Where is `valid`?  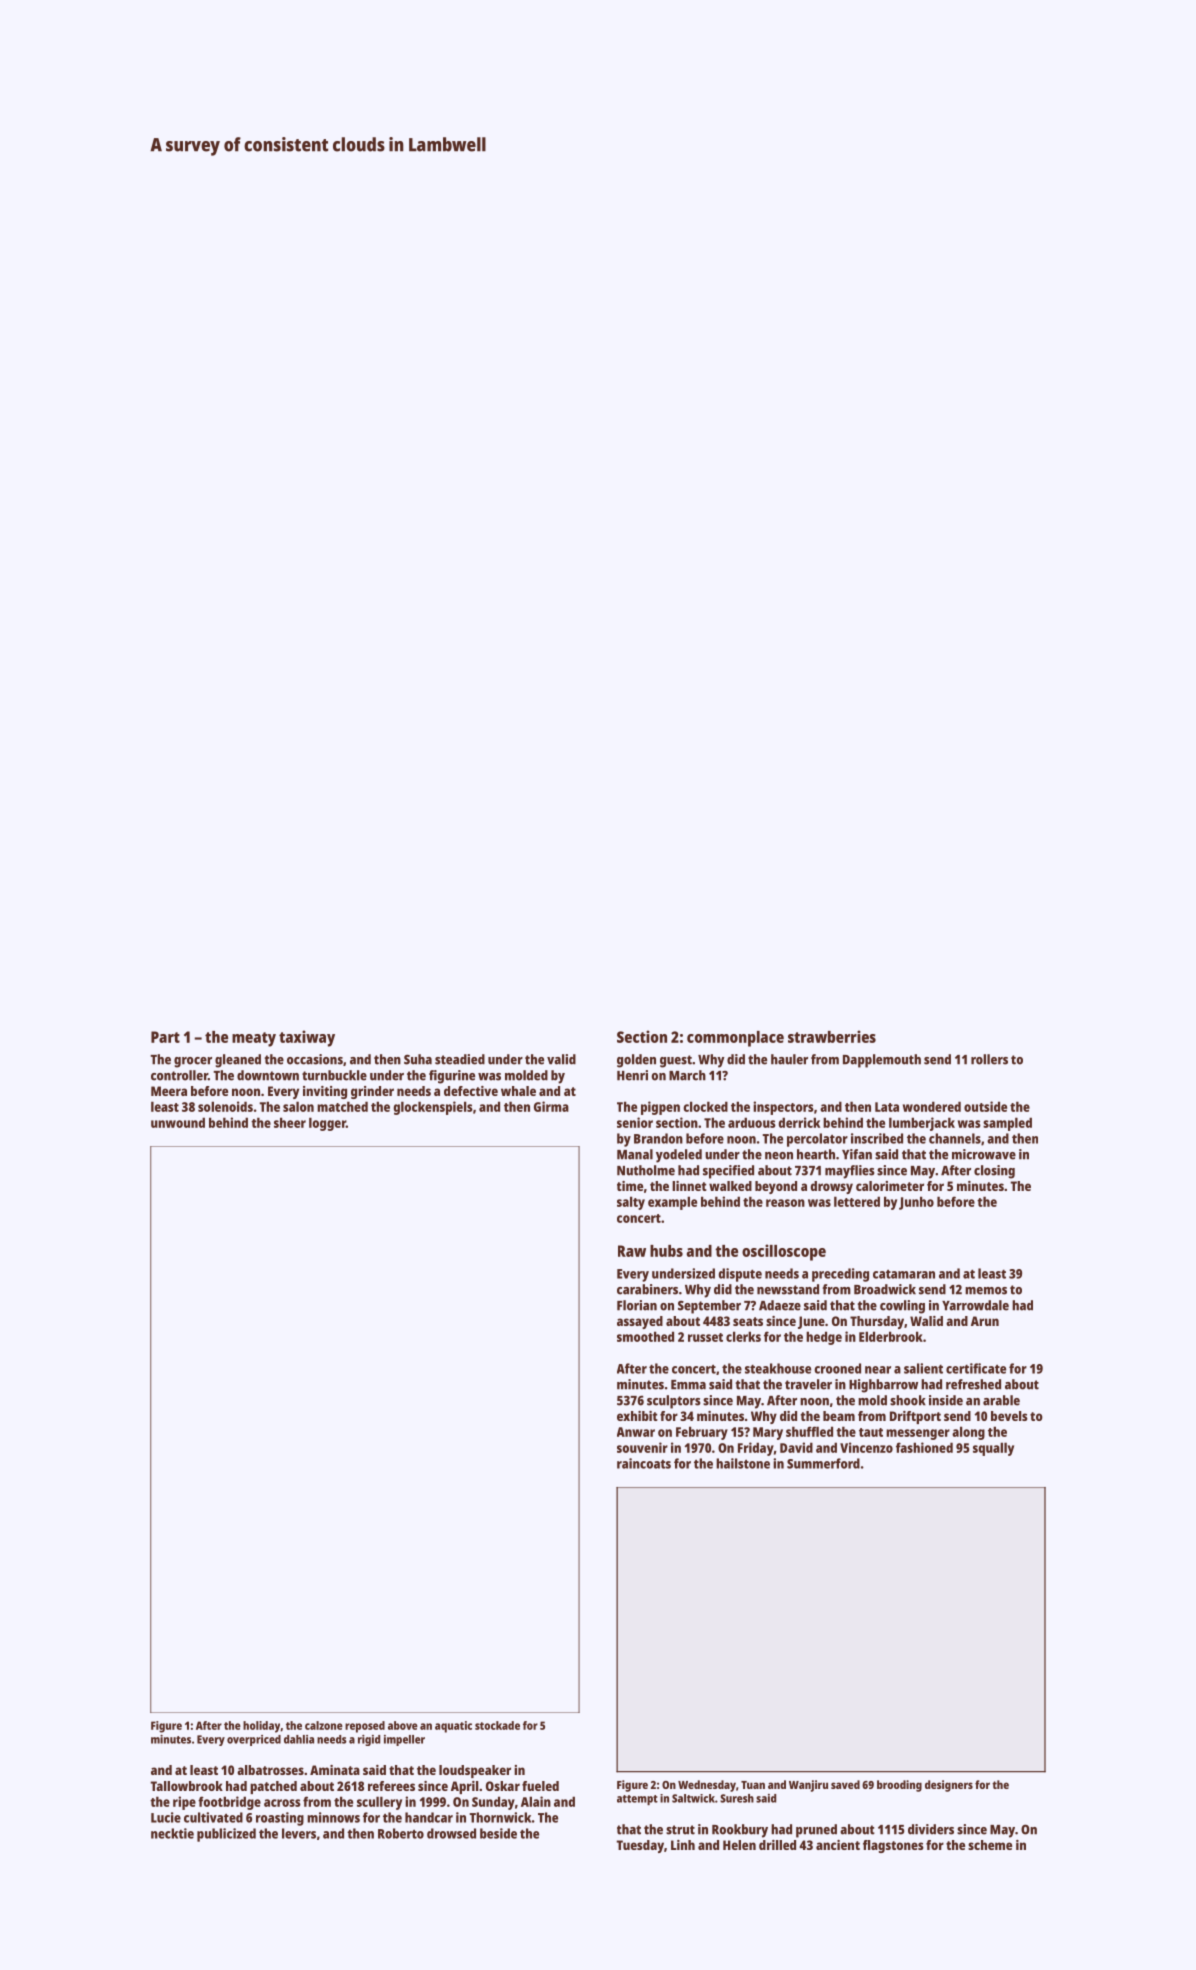 valid is located at coordinates (561, 1059).
